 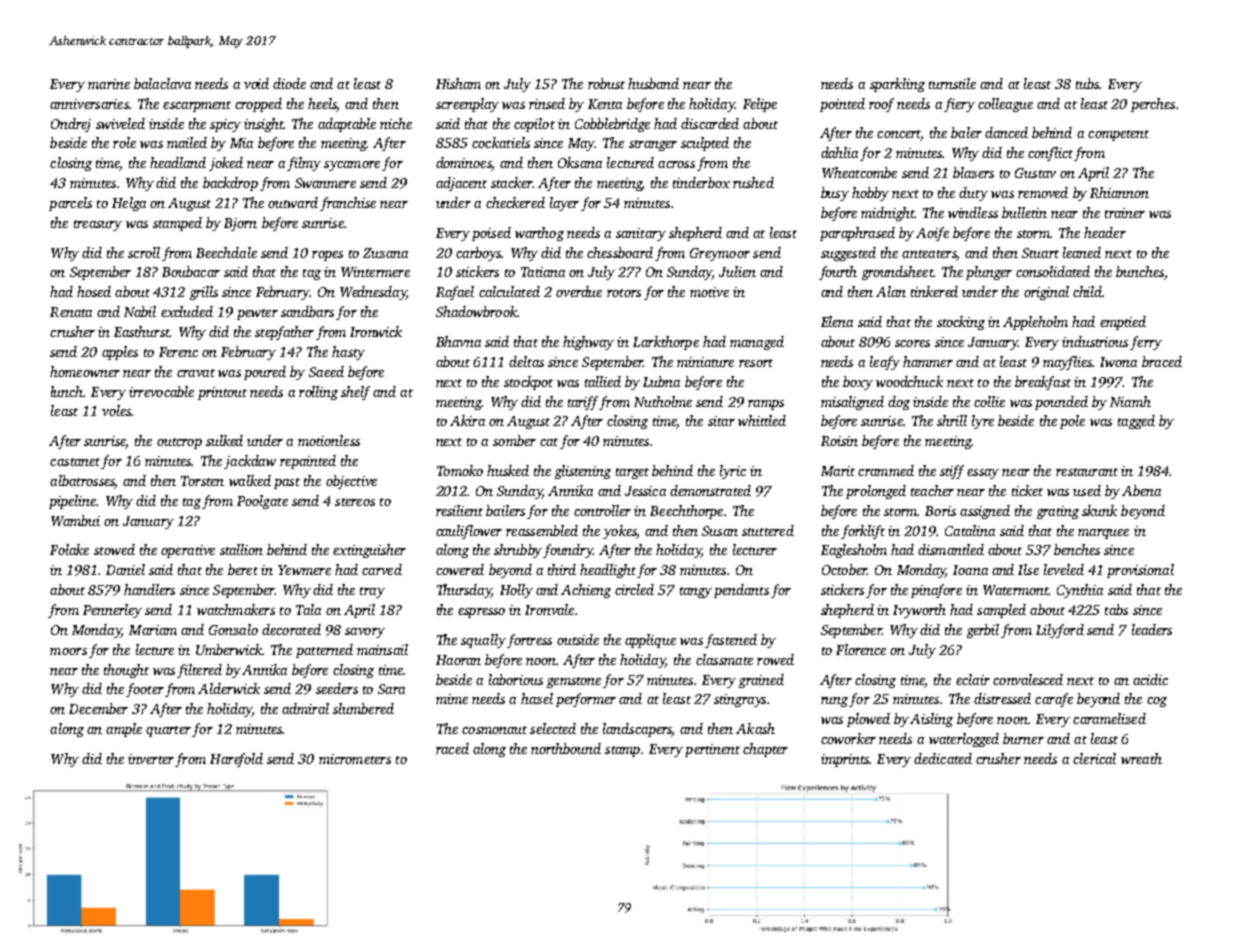 I want to click on moors, so click(x=68, y=651).
